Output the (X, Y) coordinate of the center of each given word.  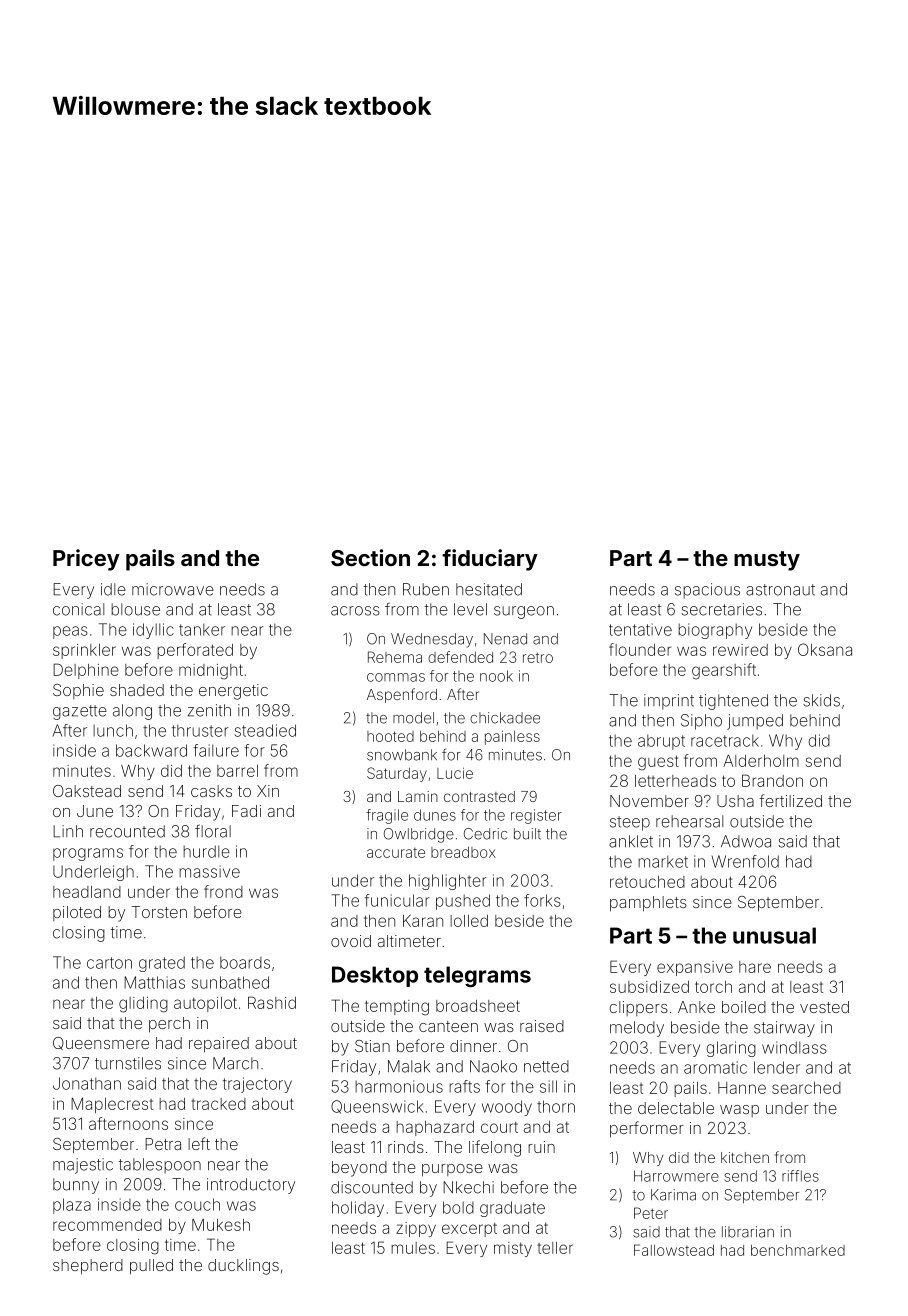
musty (767, 561)
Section (370, 557)
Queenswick (377, 1107)
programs (88, 854)
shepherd (88, 1267)
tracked (218, 1104)
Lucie (455, 773)
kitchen (745, 1157)
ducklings (243, 1267)
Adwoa (746, 841)
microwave (173, 589)
